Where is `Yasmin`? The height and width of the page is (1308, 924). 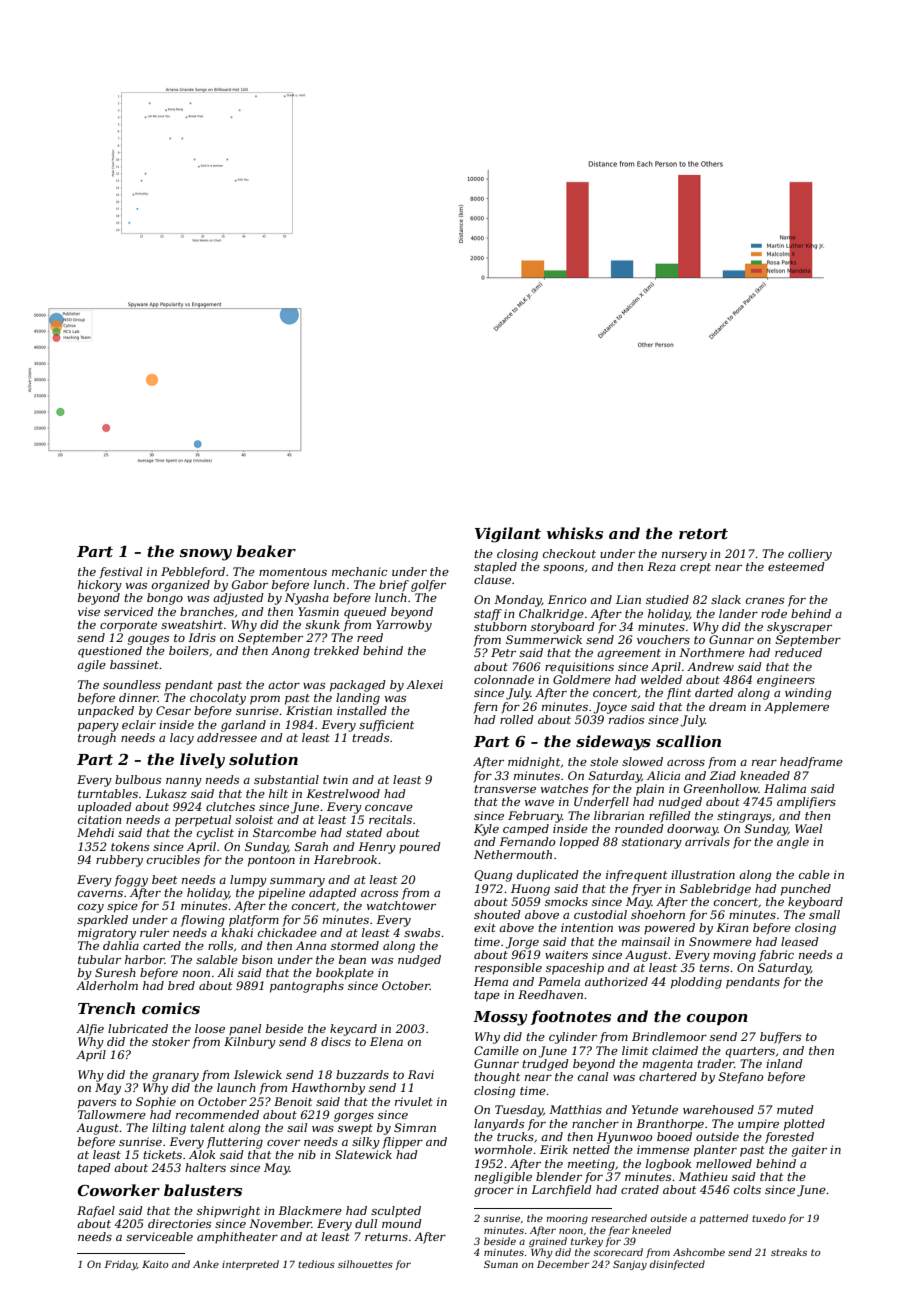
Yasmin is located at coordinates (318, 611).
